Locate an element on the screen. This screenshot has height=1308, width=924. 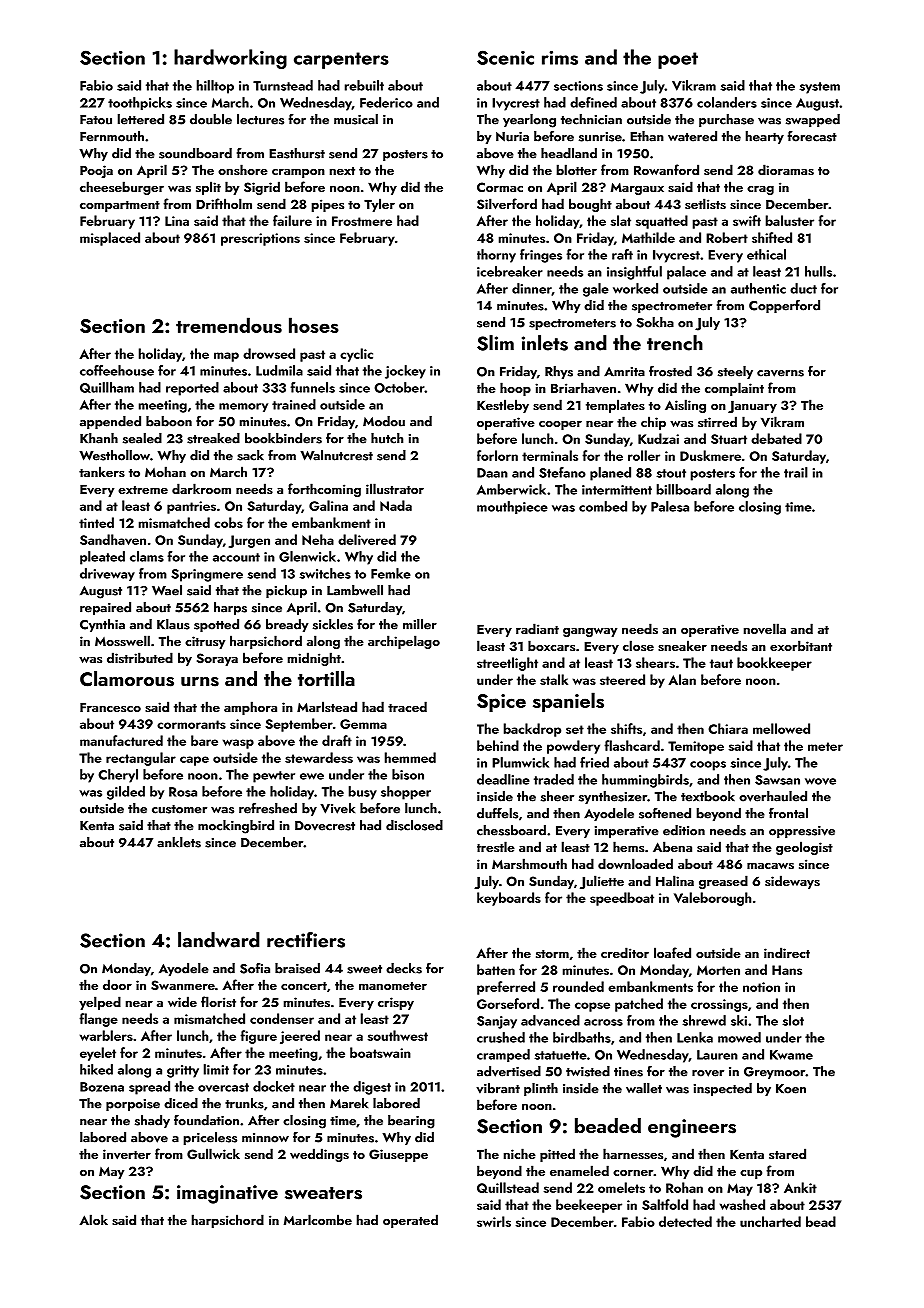
Nuria is located at coordinates (512, 137).
